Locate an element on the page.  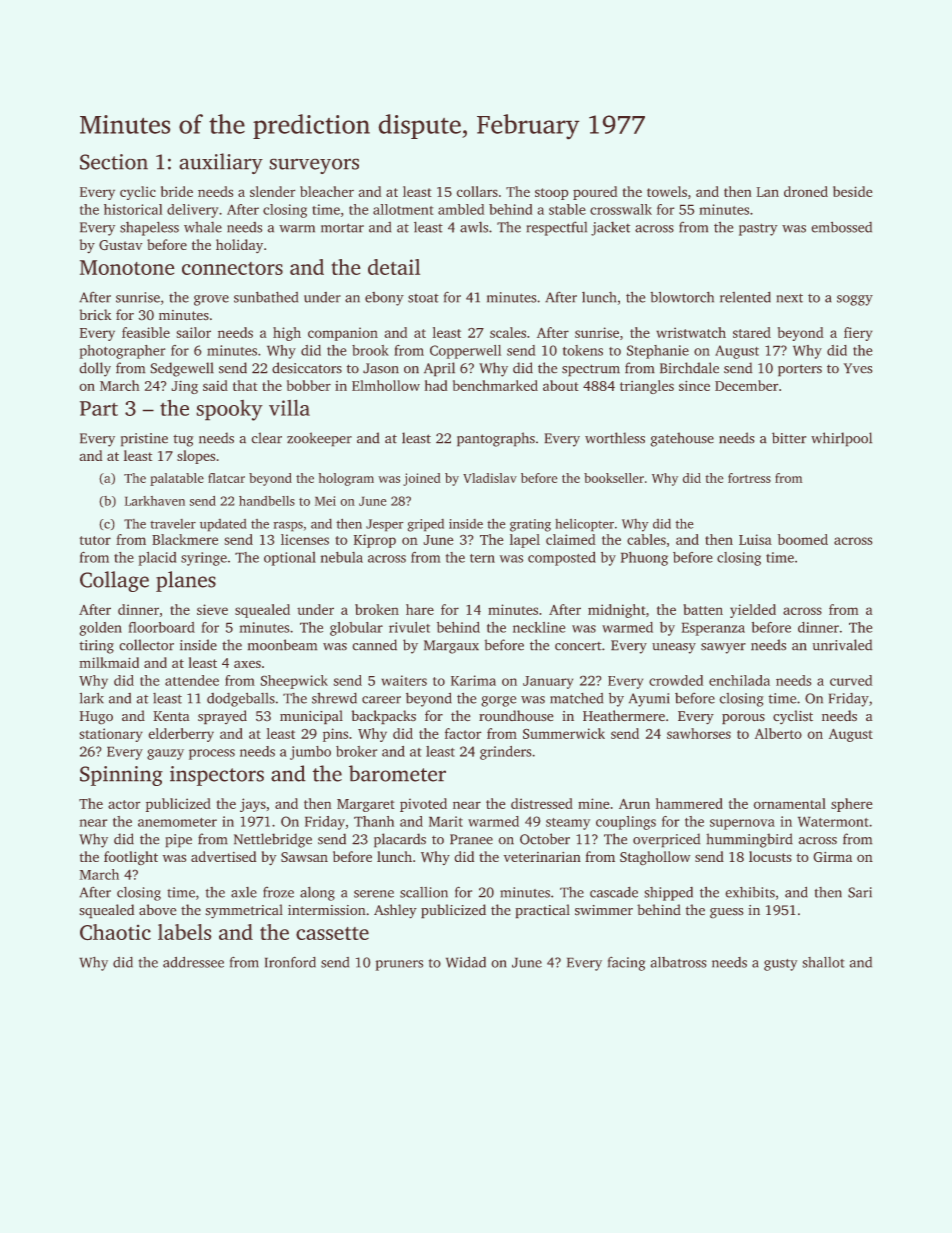
pantographs is located at coordinates (496, 439).
